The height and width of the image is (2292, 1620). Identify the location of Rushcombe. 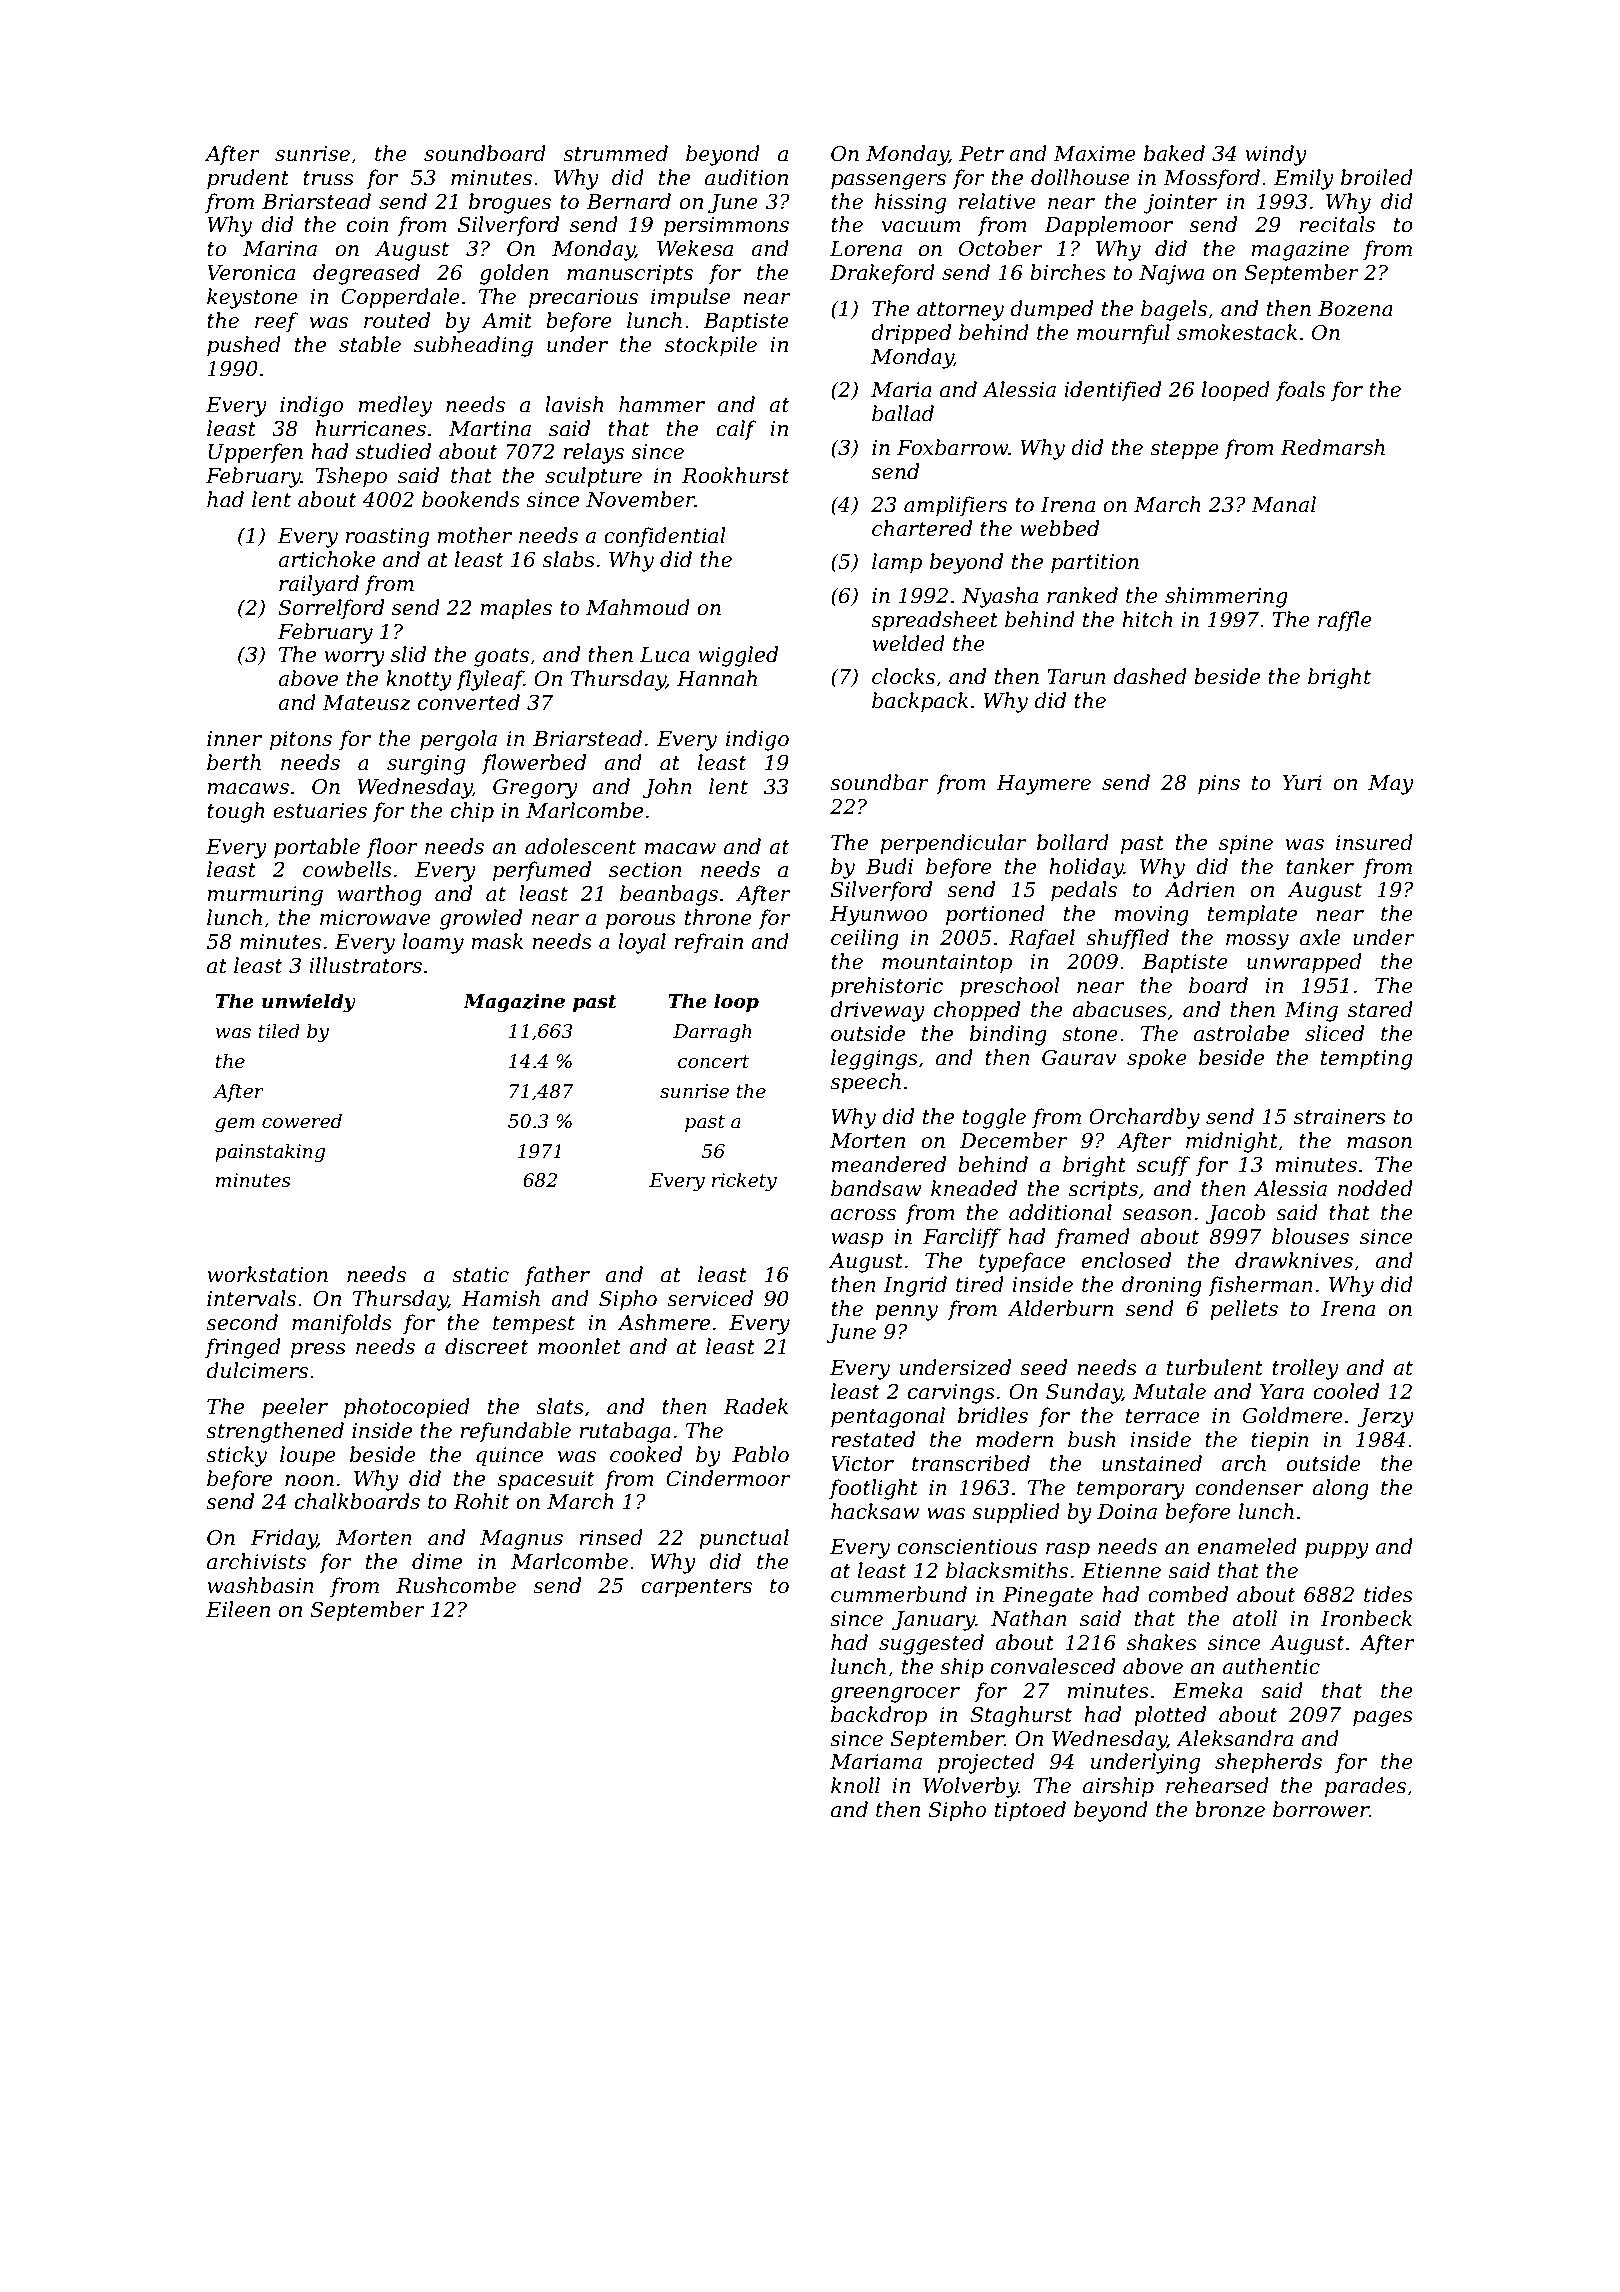
(456, 1585).
